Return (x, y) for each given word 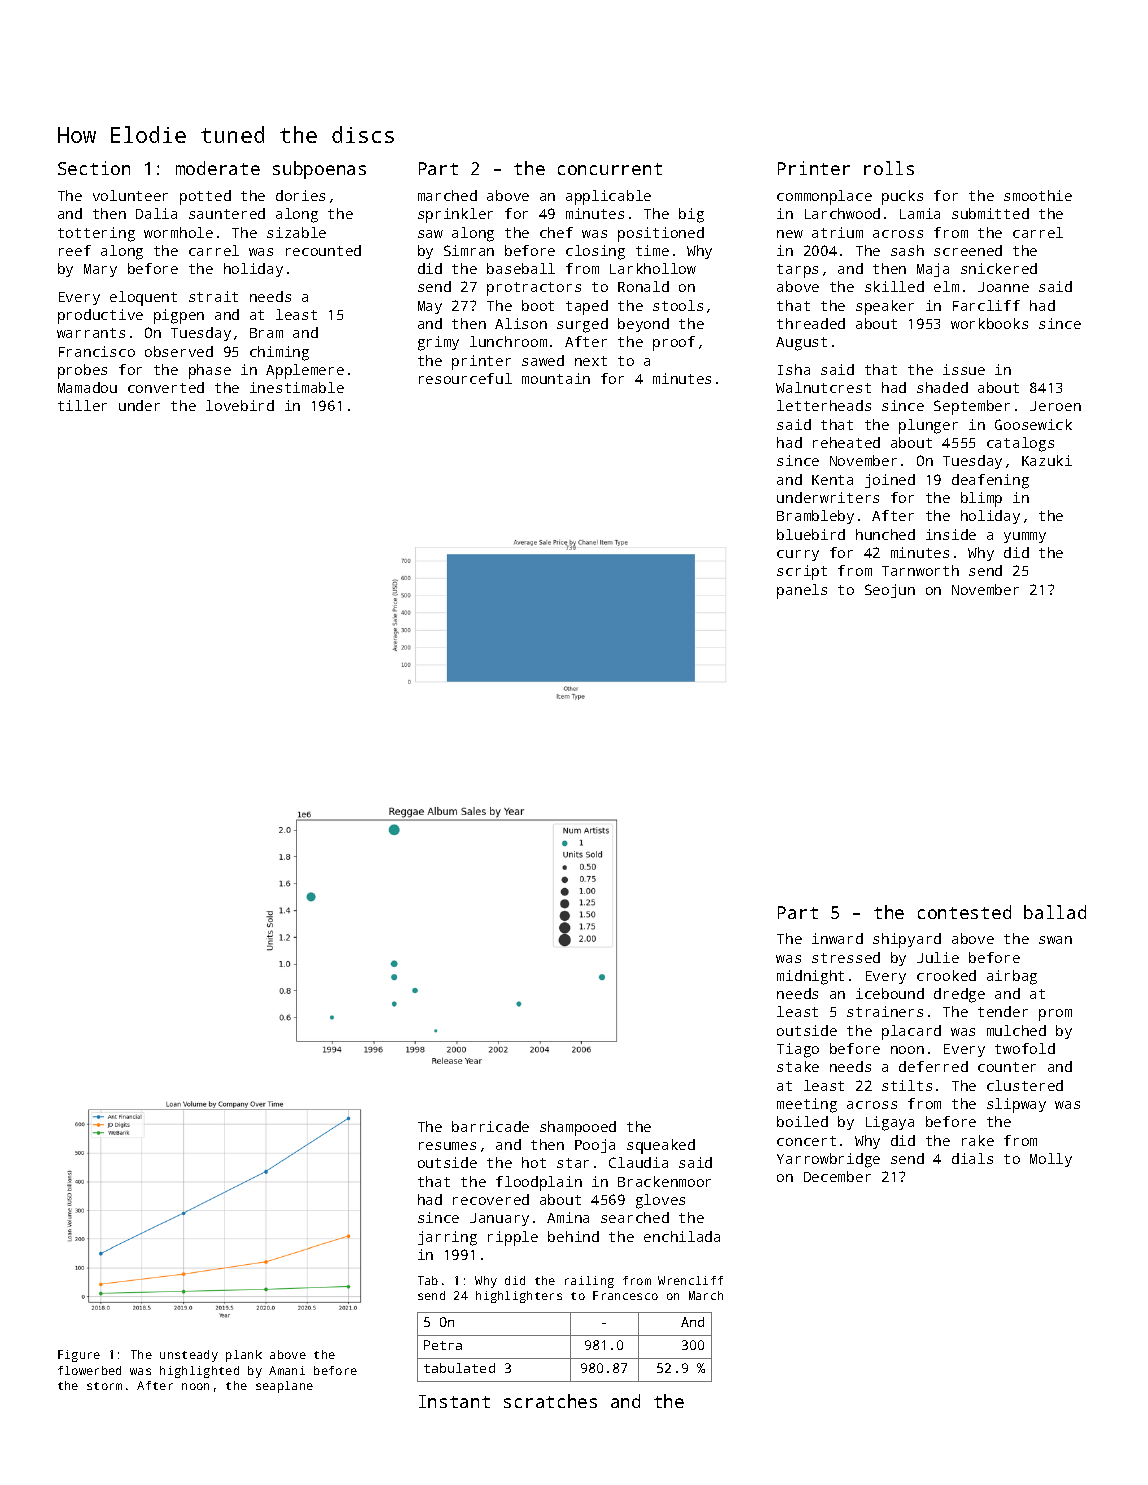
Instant (454, 1401)
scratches (550, 1401)
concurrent (610, 169)
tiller (82, 405)
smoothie (1038, 195)
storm (104, 1386)
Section (94, 168)
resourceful (465, 378)
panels (802, 591)
